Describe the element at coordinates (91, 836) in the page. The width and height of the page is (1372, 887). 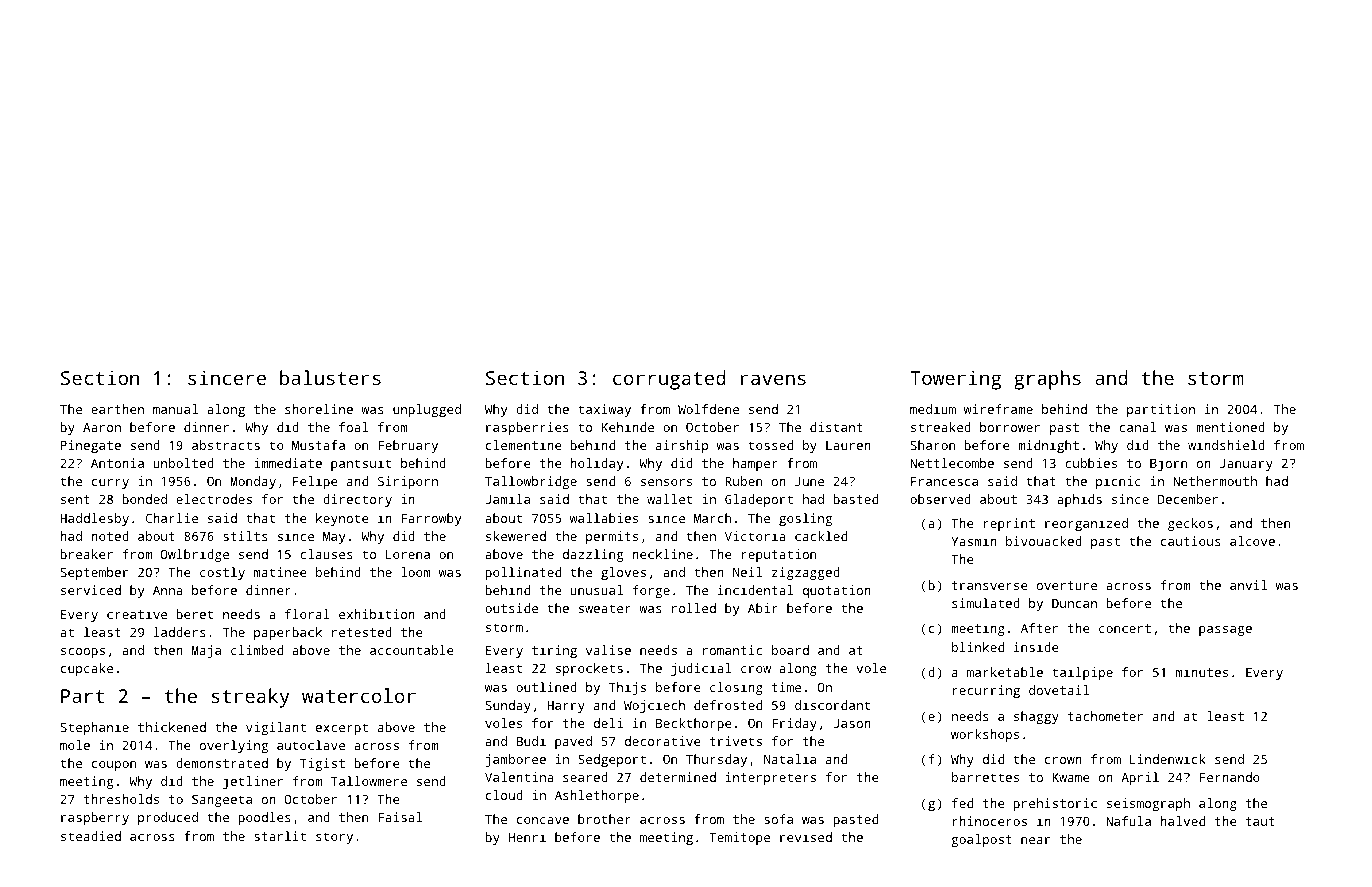
I see `steadied` at that location.
